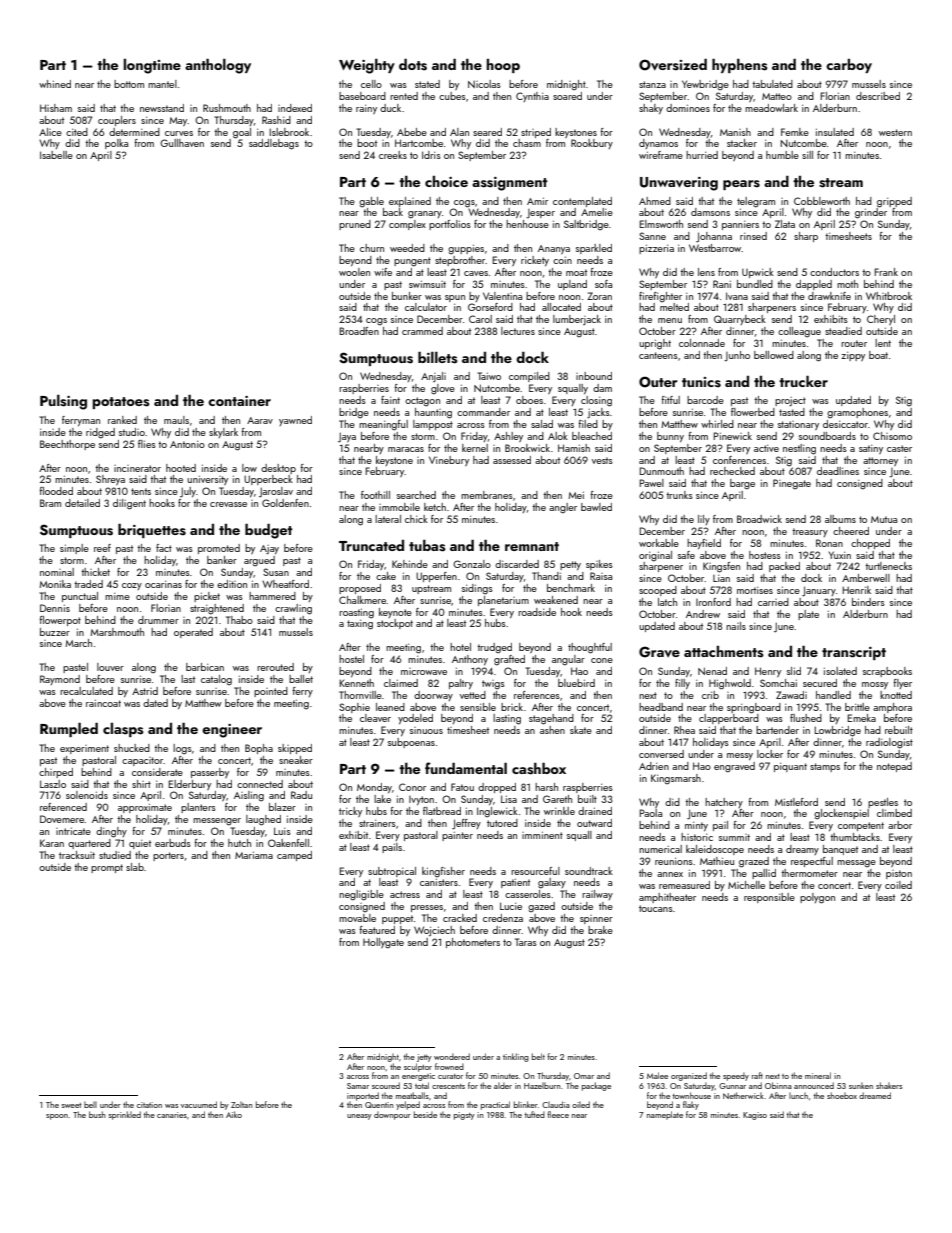 This page has height=1233, width=952. What do you see at coordinates (724, 652) in the page?
I see `attachments` at bounding box center [724, 652].
